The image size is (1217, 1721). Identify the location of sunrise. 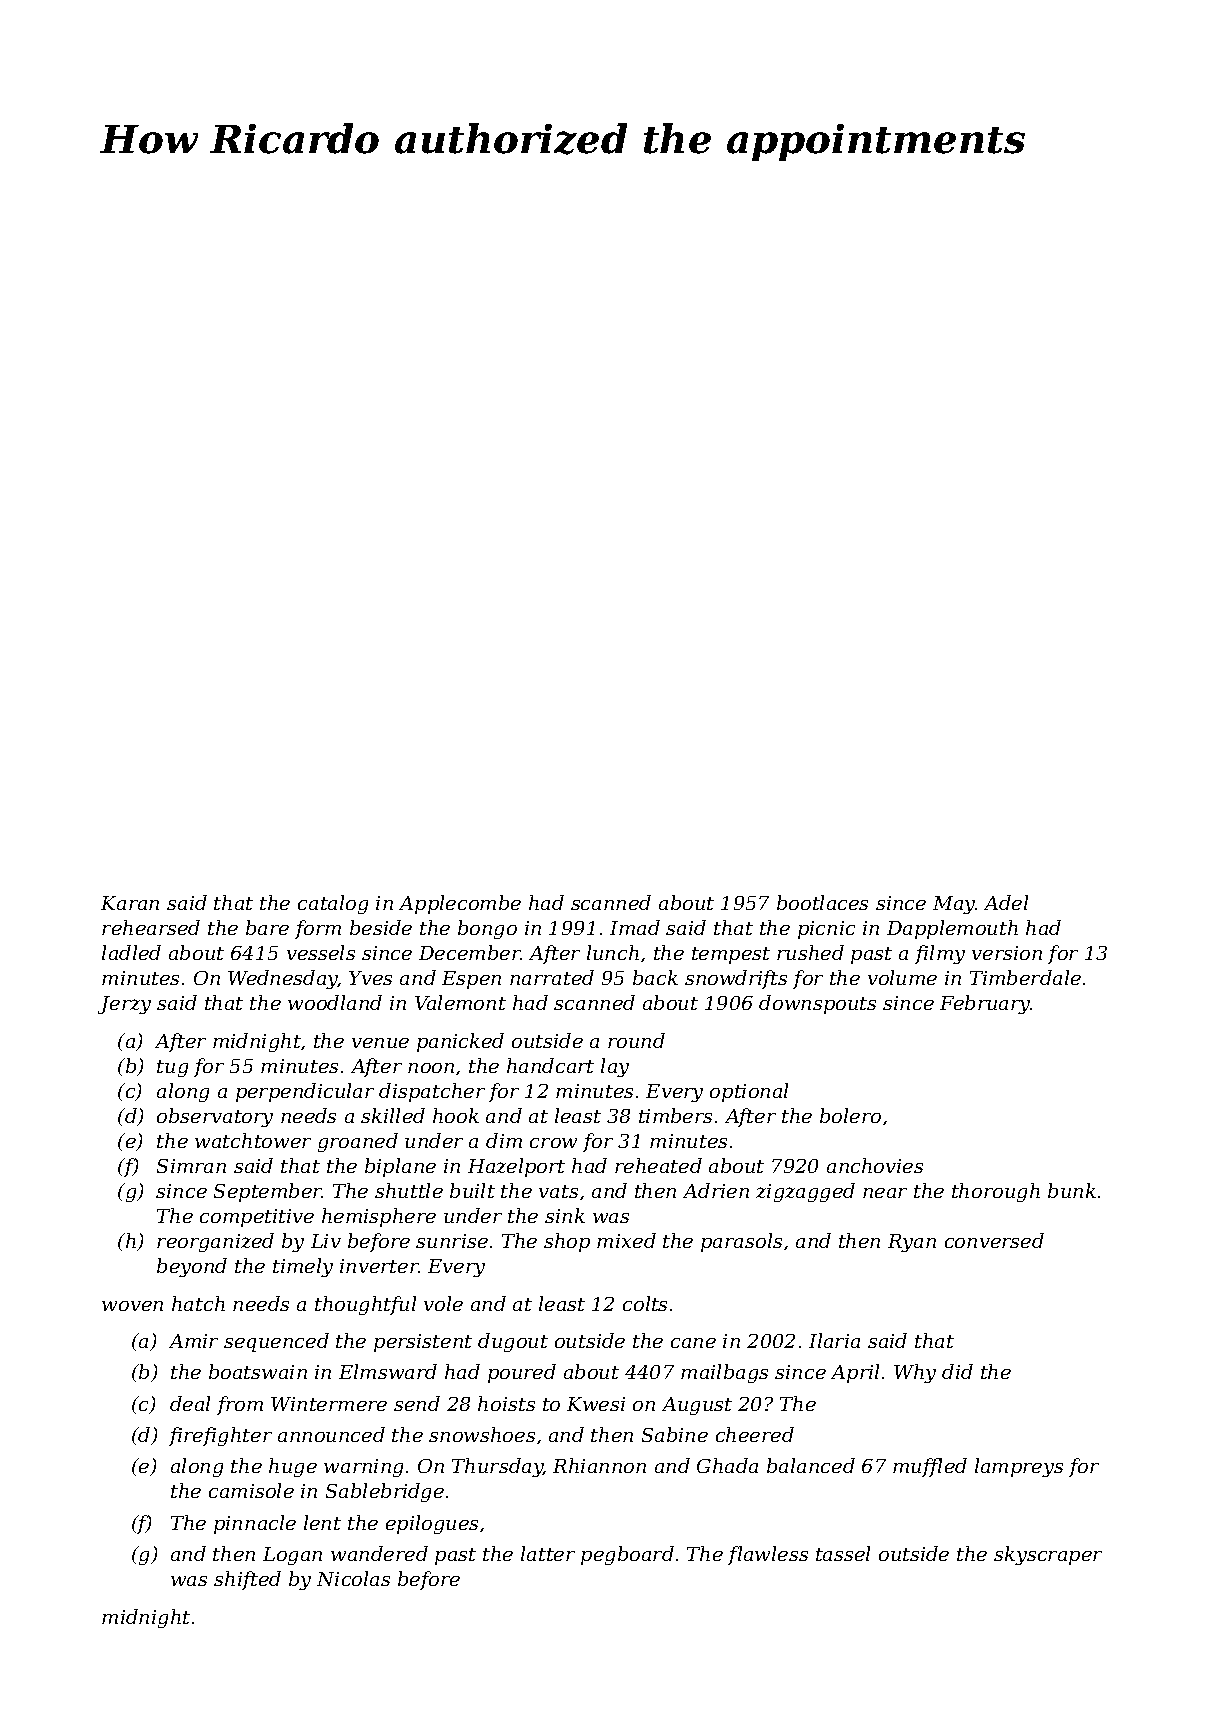
(452, 1241).
